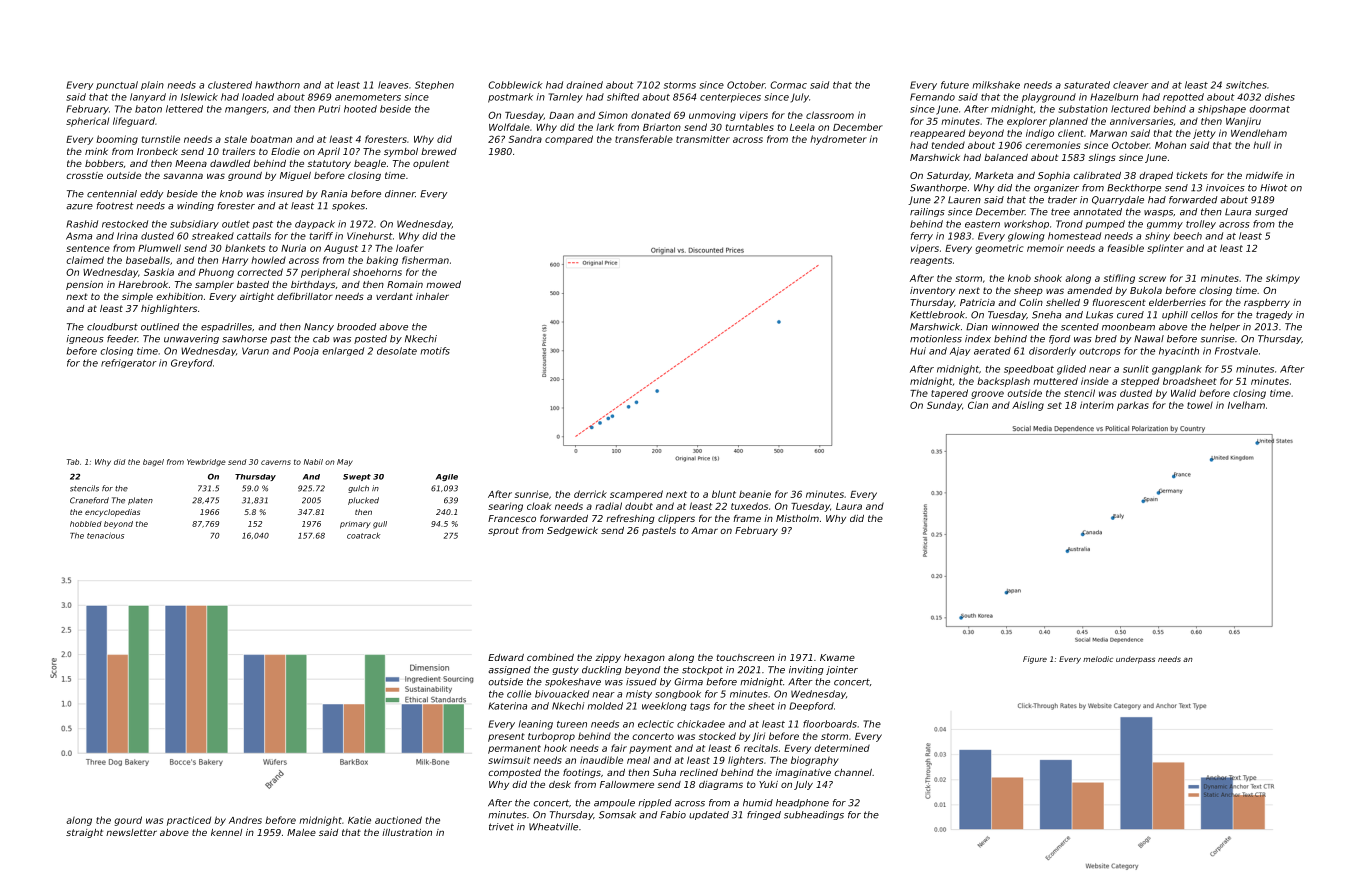 Image resolution: width=1372 pixels, height=887 pixels. I want to click on Cormac, so click(788, 85).
